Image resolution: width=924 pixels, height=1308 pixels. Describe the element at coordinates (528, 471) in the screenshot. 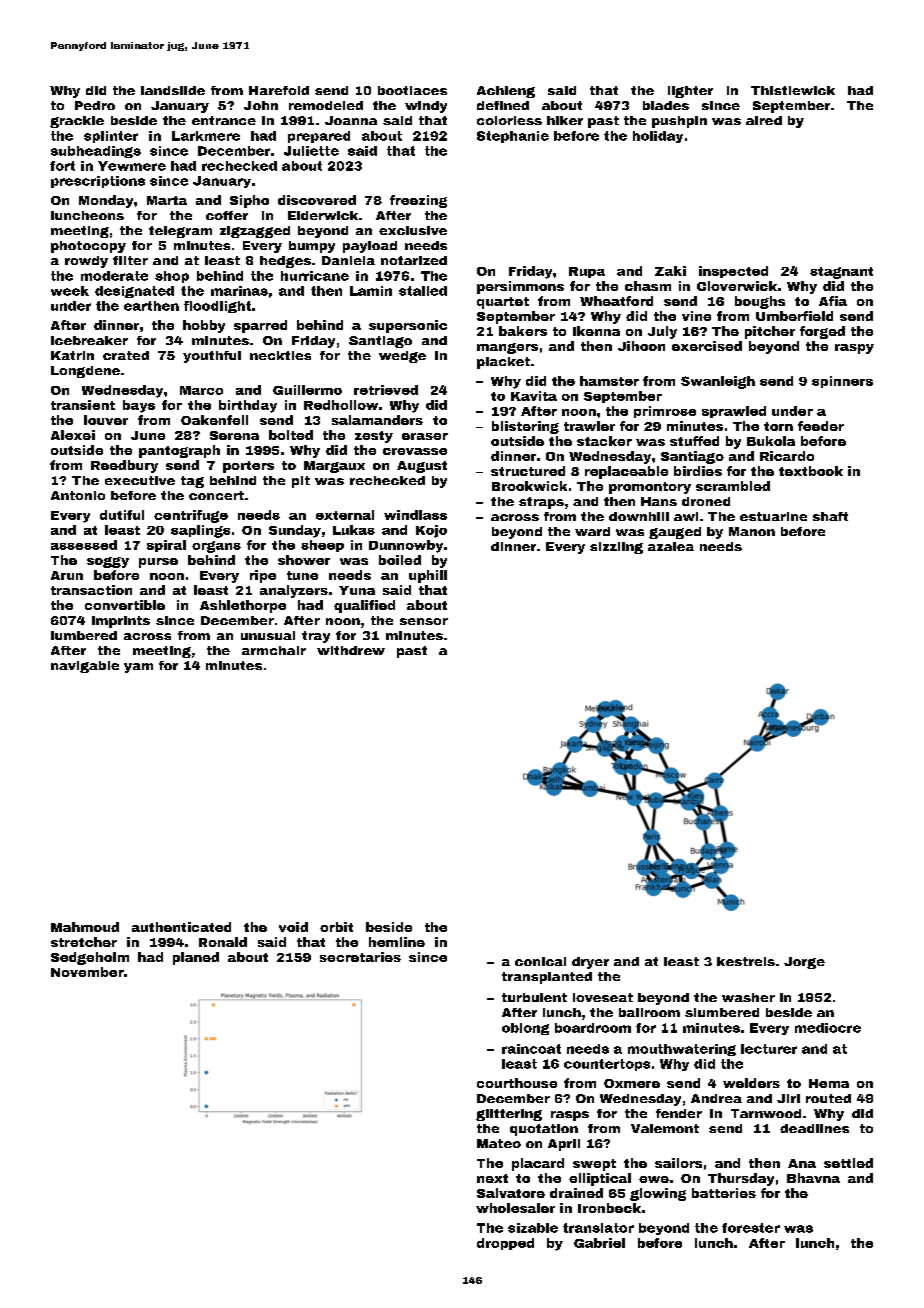

I see `structured` at that location.
